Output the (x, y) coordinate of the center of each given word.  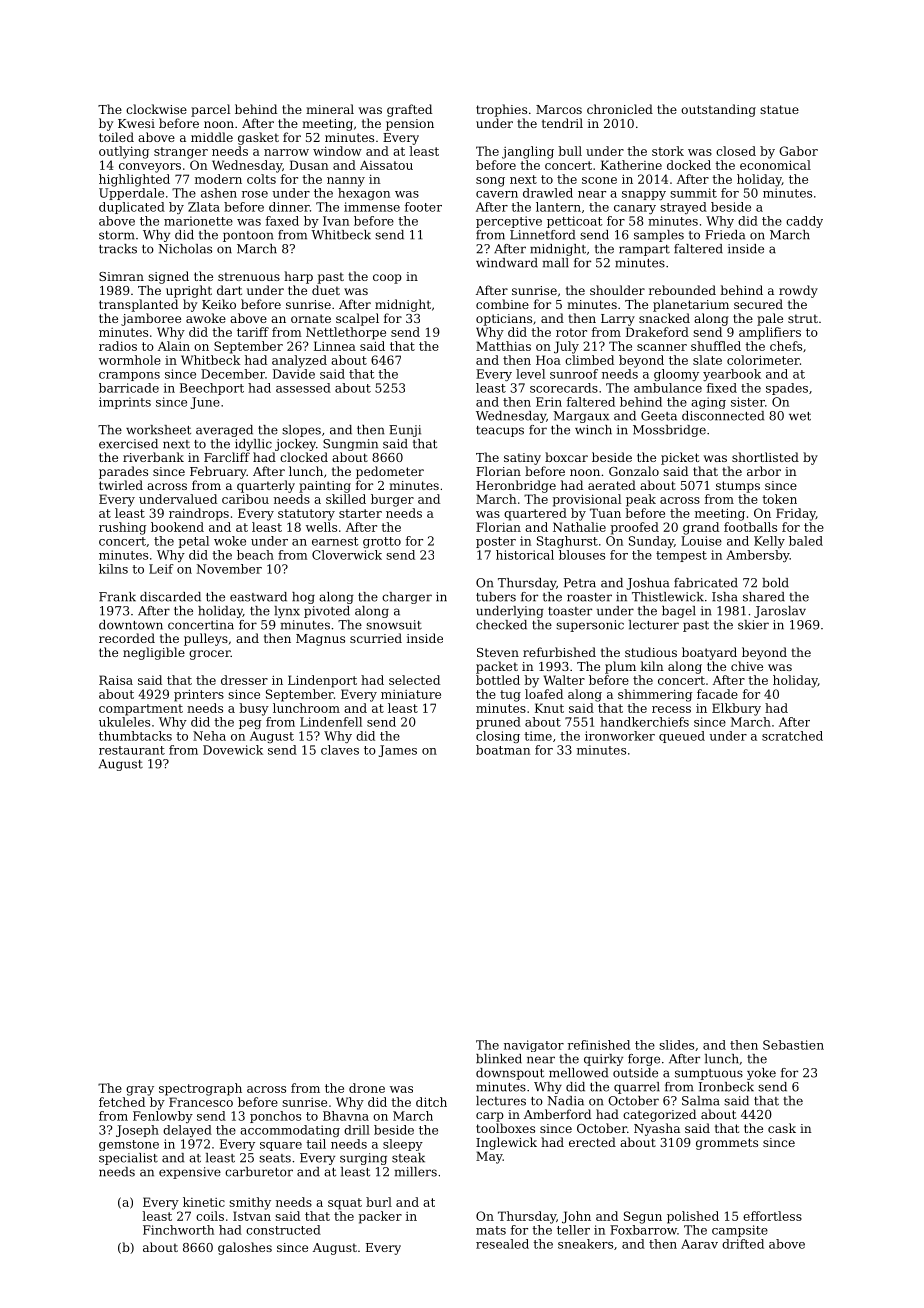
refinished (599, 1045)
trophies (501, 110)
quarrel (637, 1088)
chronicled (620, 109)
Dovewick (233, 750)
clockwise (156, 109)
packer (380, 1217)
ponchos (275, 1117)
